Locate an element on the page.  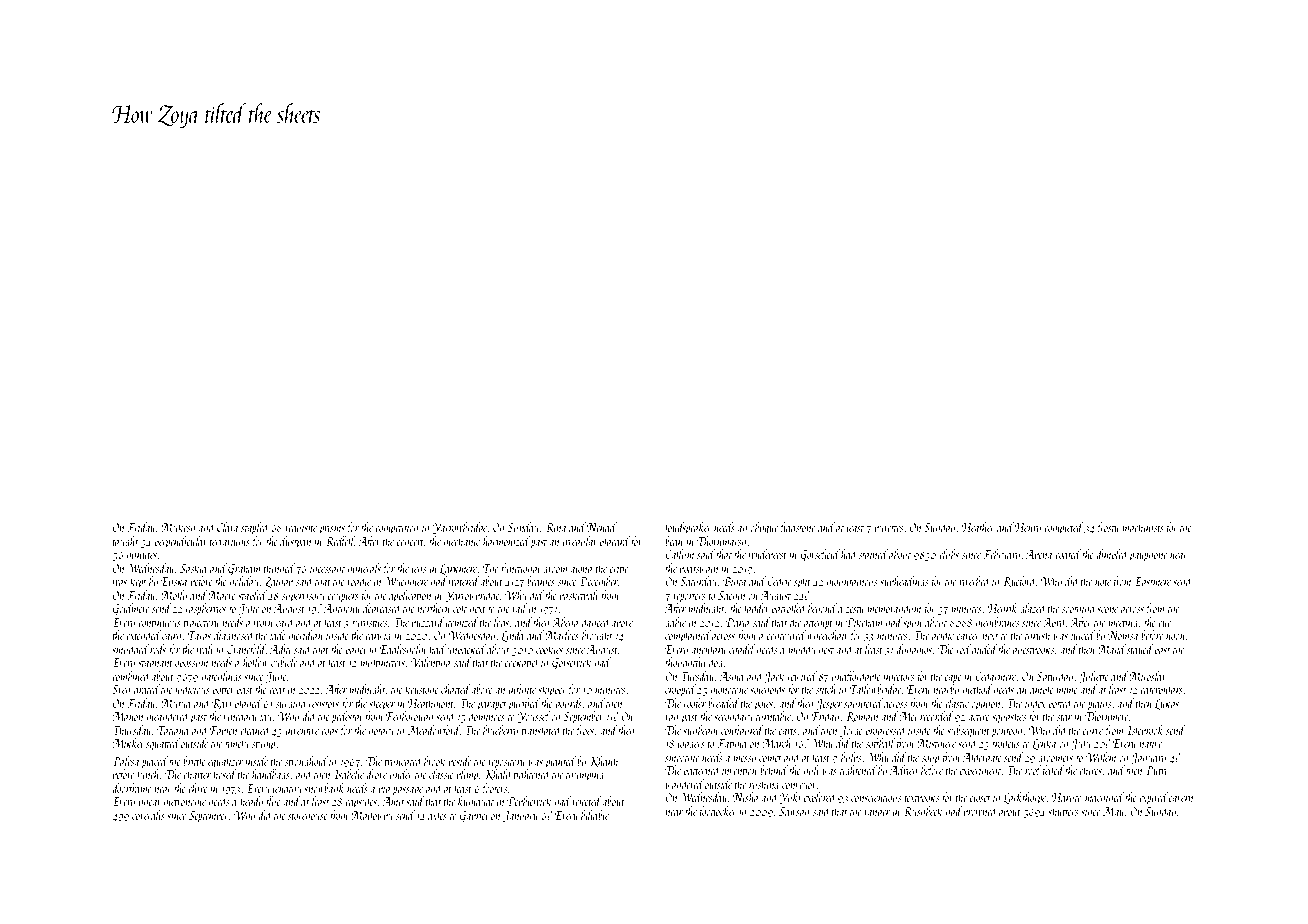
February is located at coordinates (1001, 555).
